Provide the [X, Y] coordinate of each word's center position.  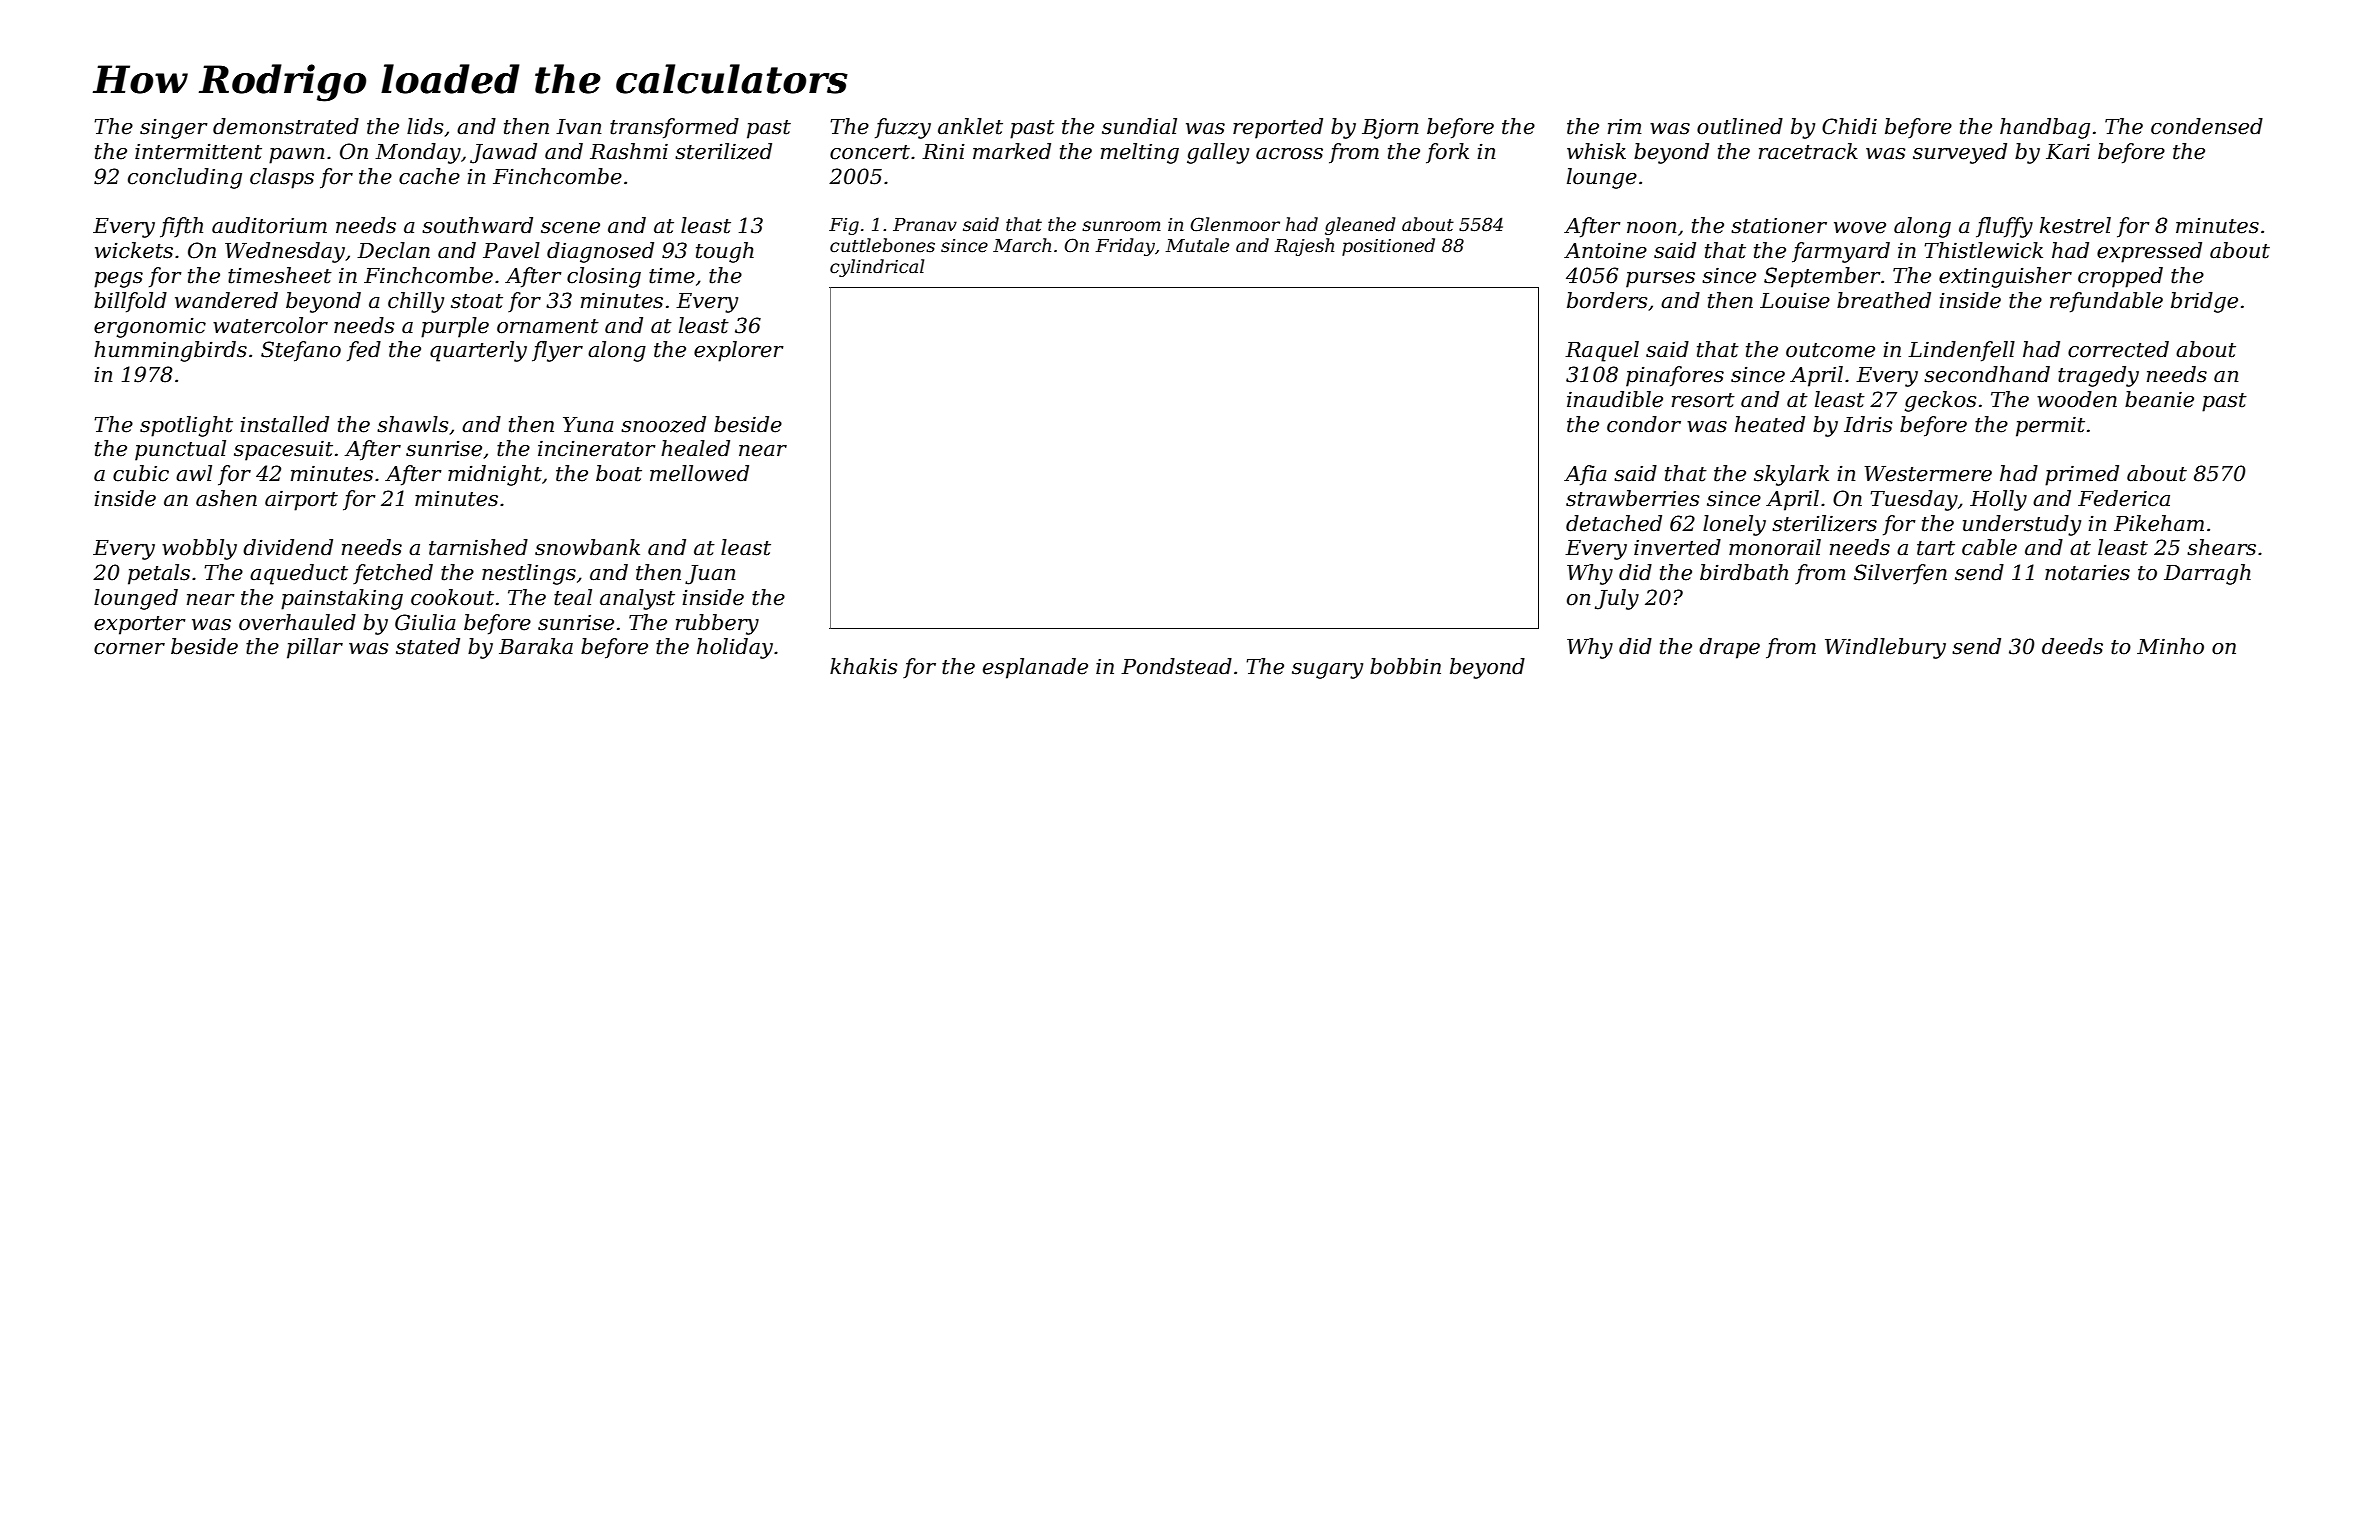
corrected [2118, 349]
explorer [739, 351]
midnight [495, 475]
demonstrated [286, 126]
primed [2082, 475]
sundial [1139, 126]
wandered [226, 300]
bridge [2204, 302]
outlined [1740, 126]
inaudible [1615, 399]
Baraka [536, 646]
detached [1614, 523]
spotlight [186, 426]
